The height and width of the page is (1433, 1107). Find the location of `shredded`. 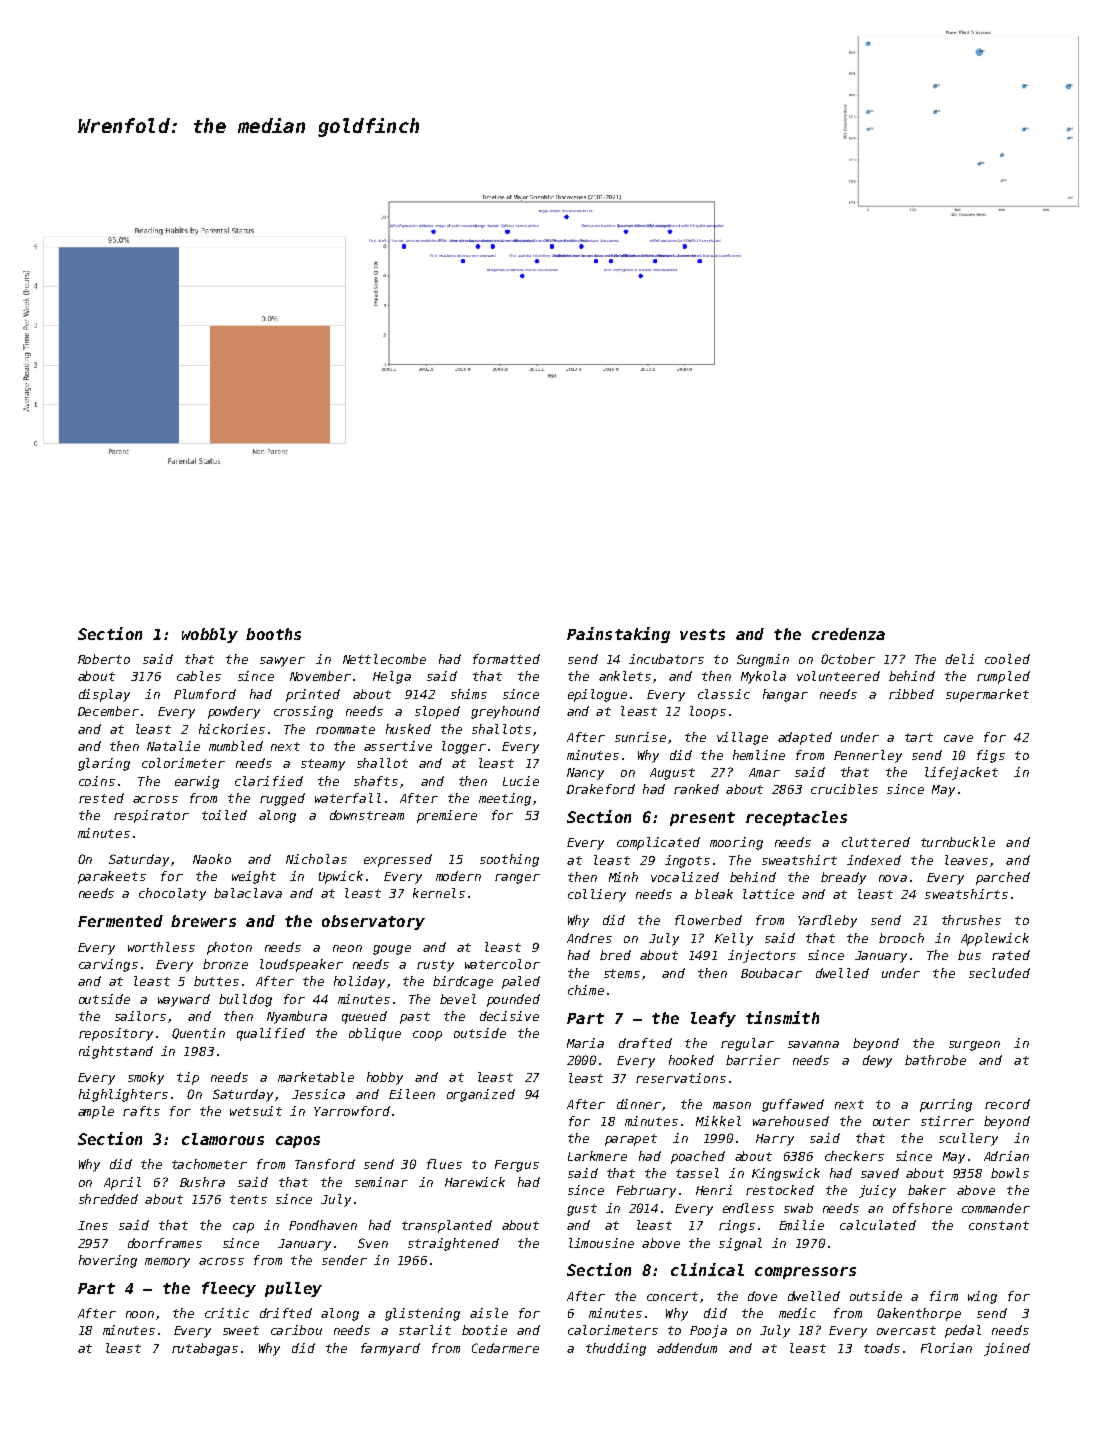

shredded is located at coordinates (108, 1199).
